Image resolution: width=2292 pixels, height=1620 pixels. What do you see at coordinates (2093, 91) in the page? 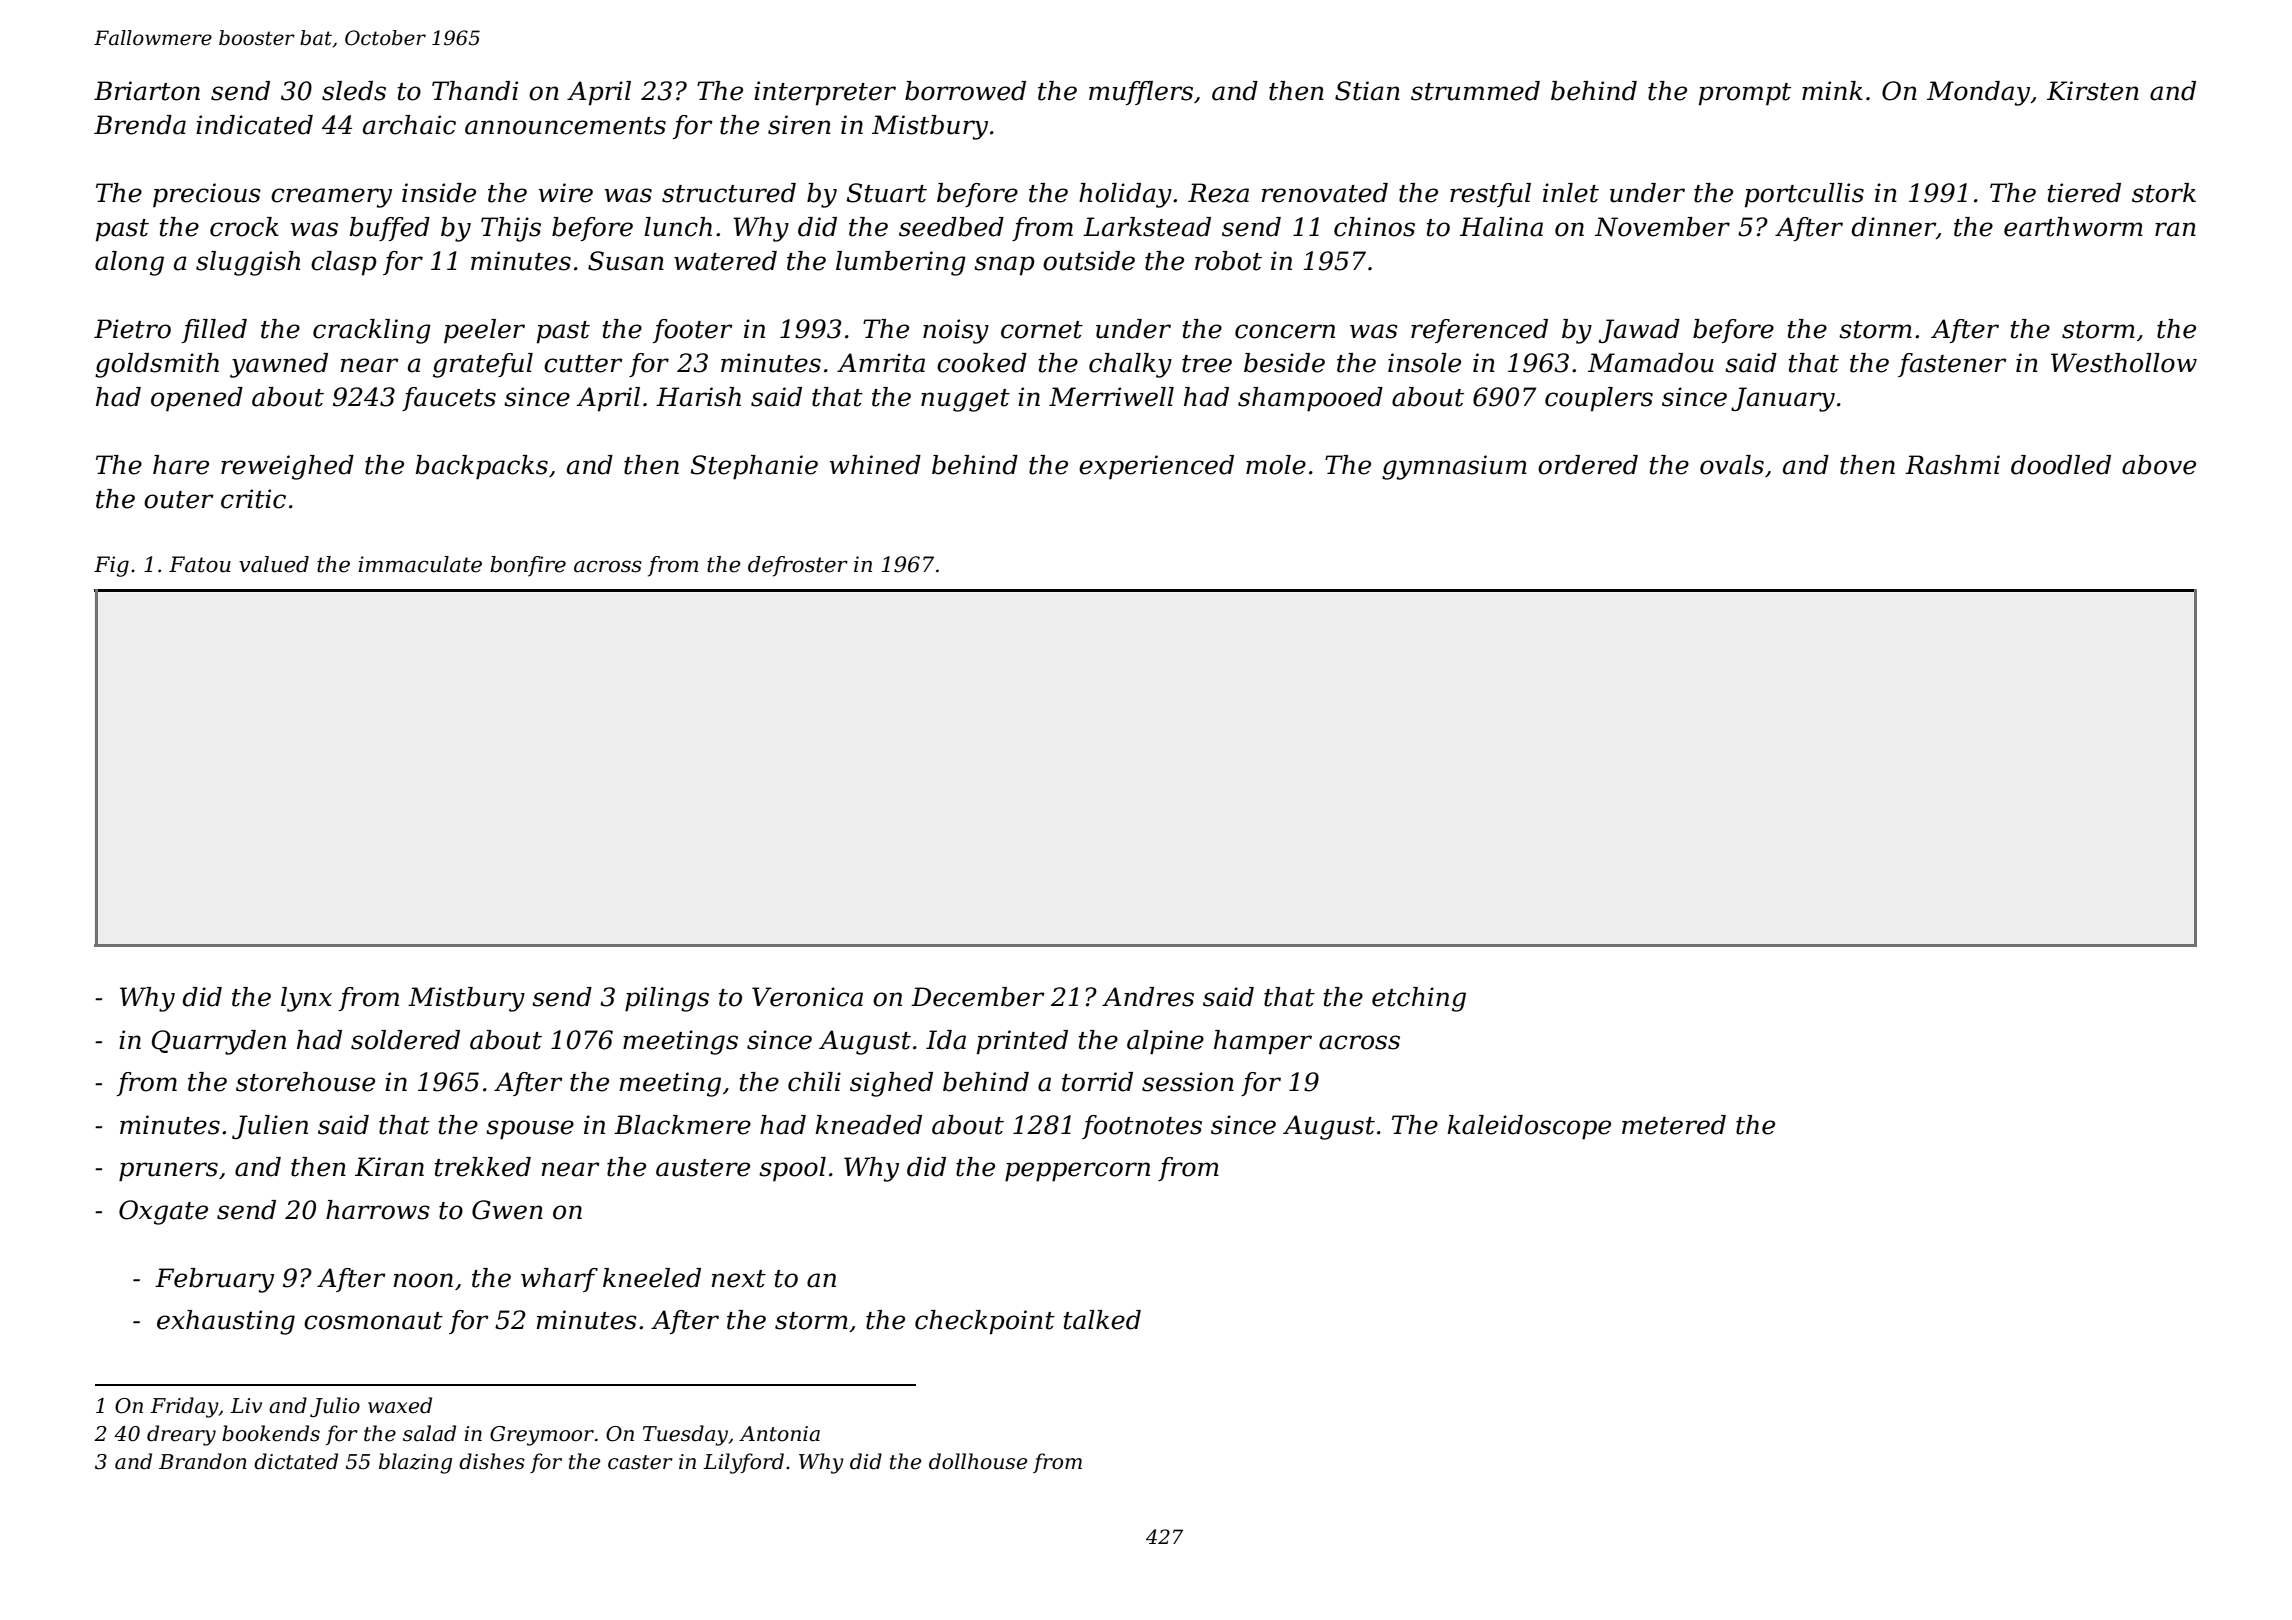
I see `Kirsten` at bounding box center [2093, 91].
